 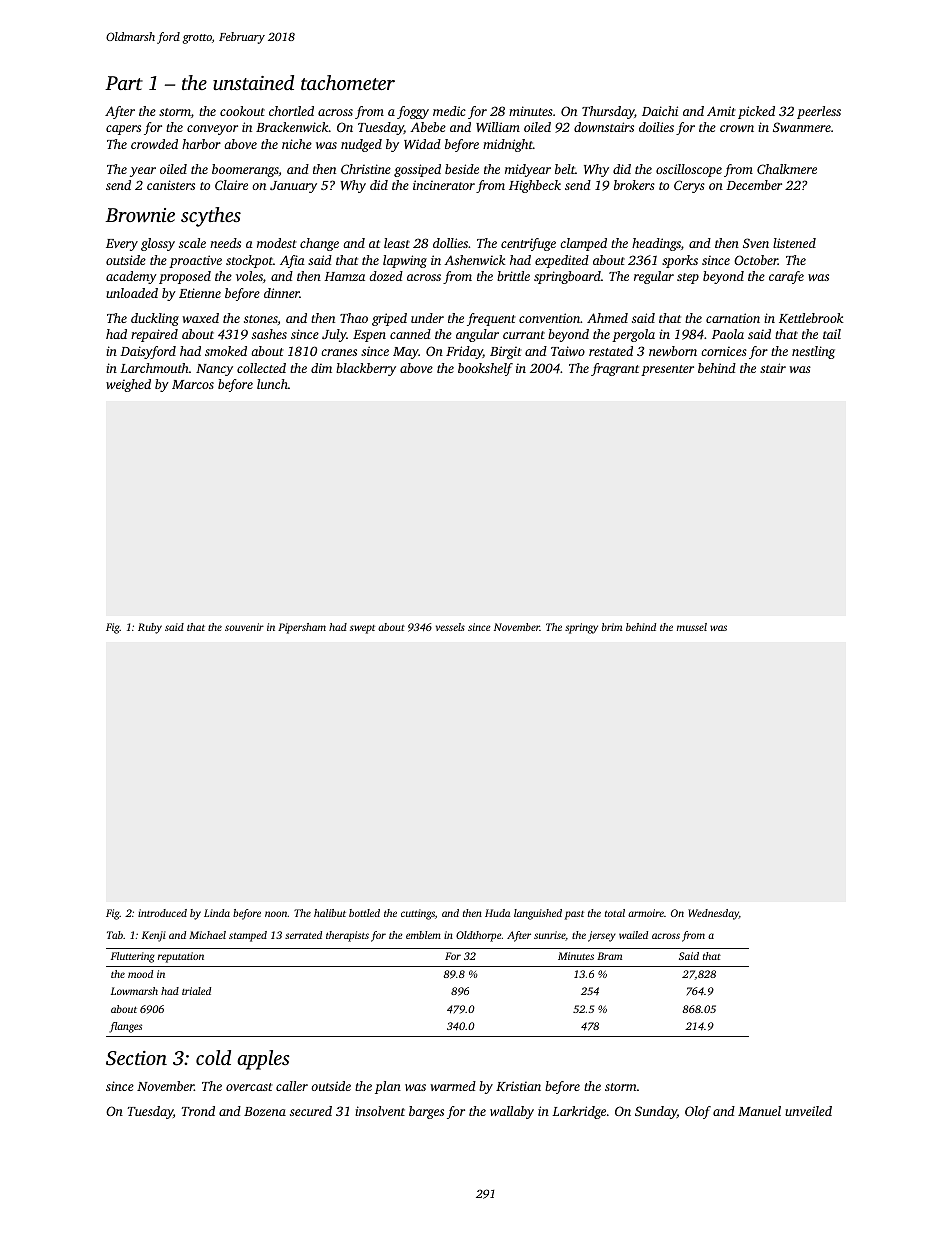 I want to click on barges, so click(x=426, y=1112).
